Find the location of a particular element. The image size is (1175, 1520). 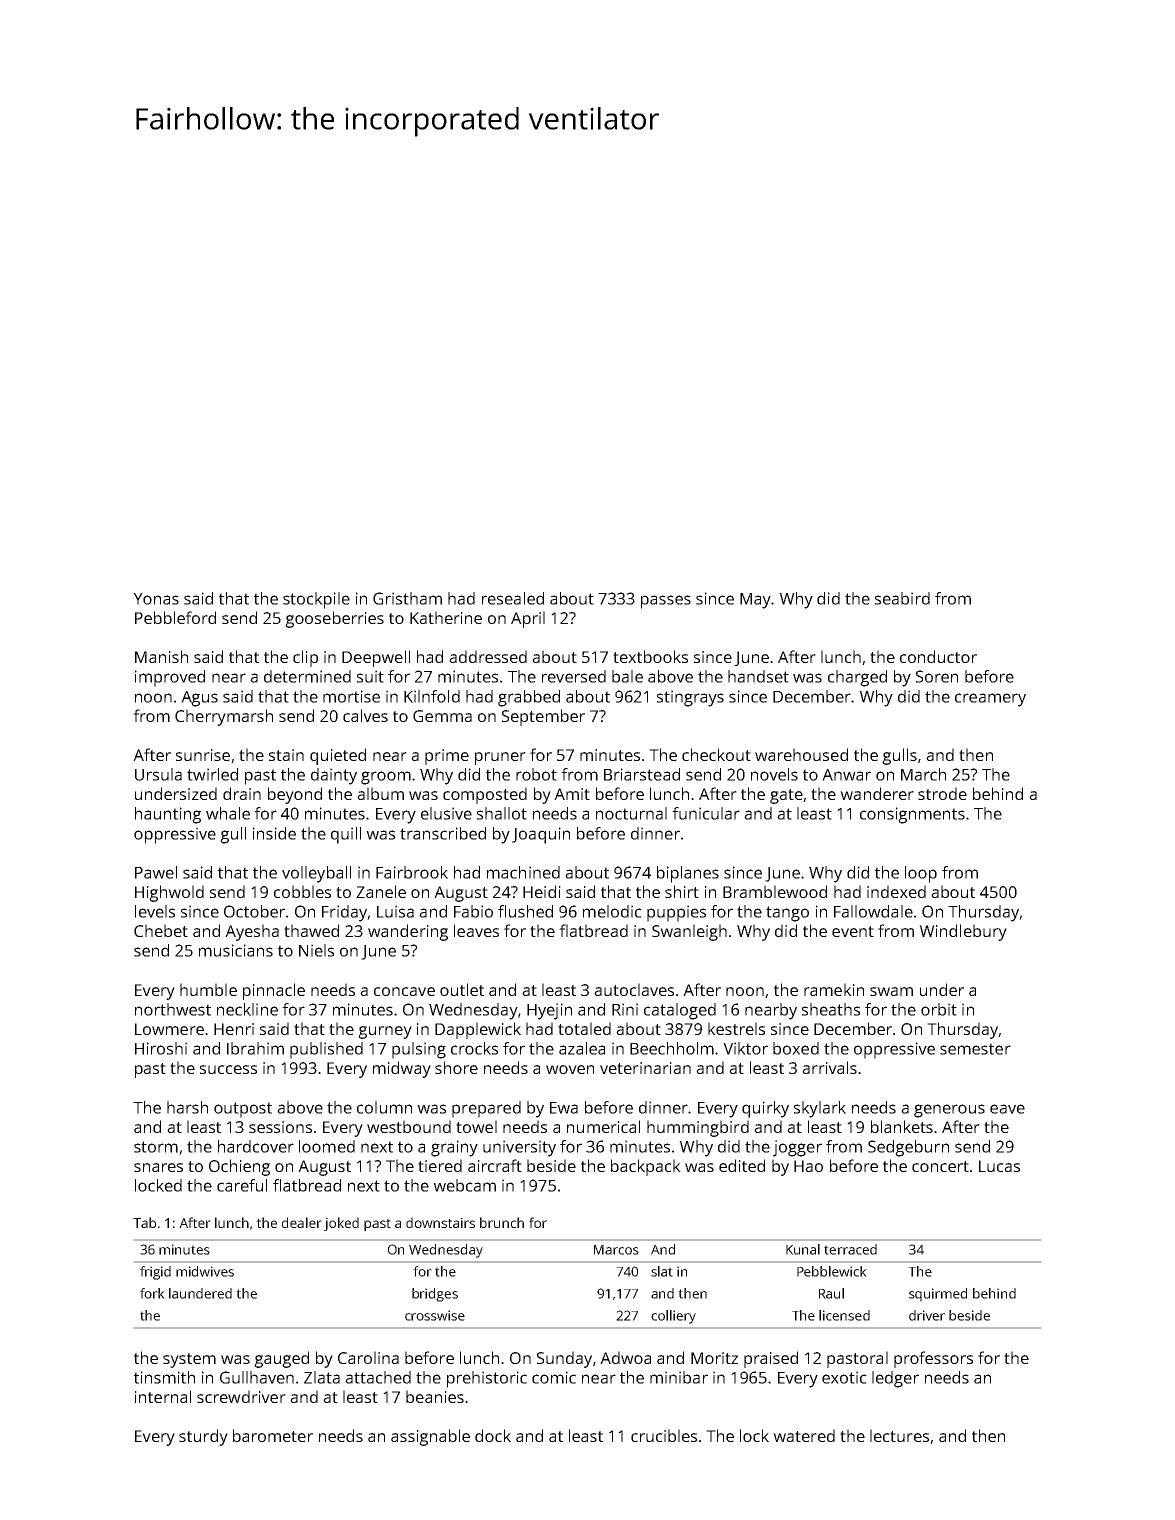

harsh is located at coordinates (187, 1107).
